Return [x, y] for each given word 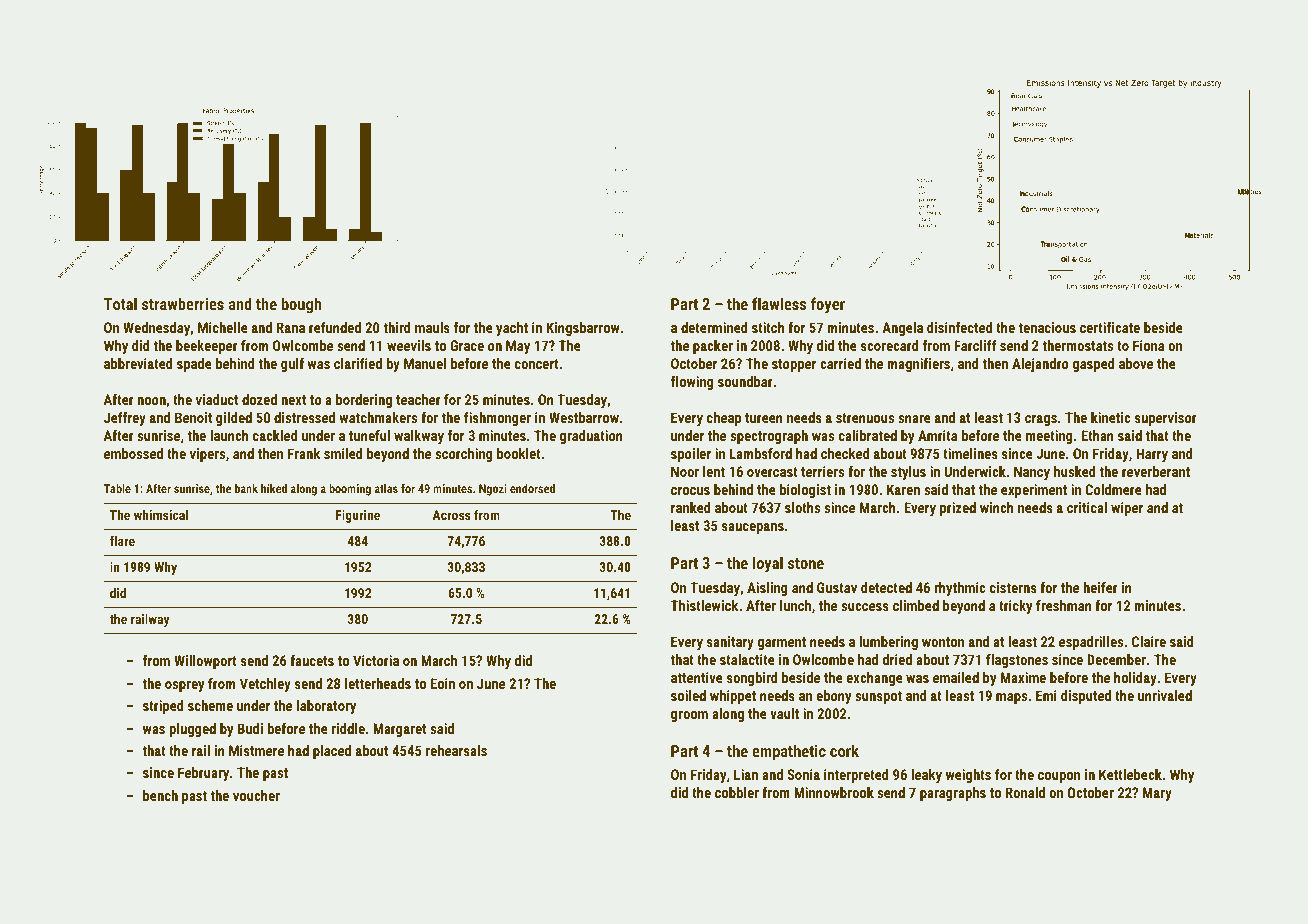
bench [160, 795]
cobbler [737, 792]
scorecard [890, 345]
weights [968, 776]
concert [537, 364]
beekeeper [207, 347]
